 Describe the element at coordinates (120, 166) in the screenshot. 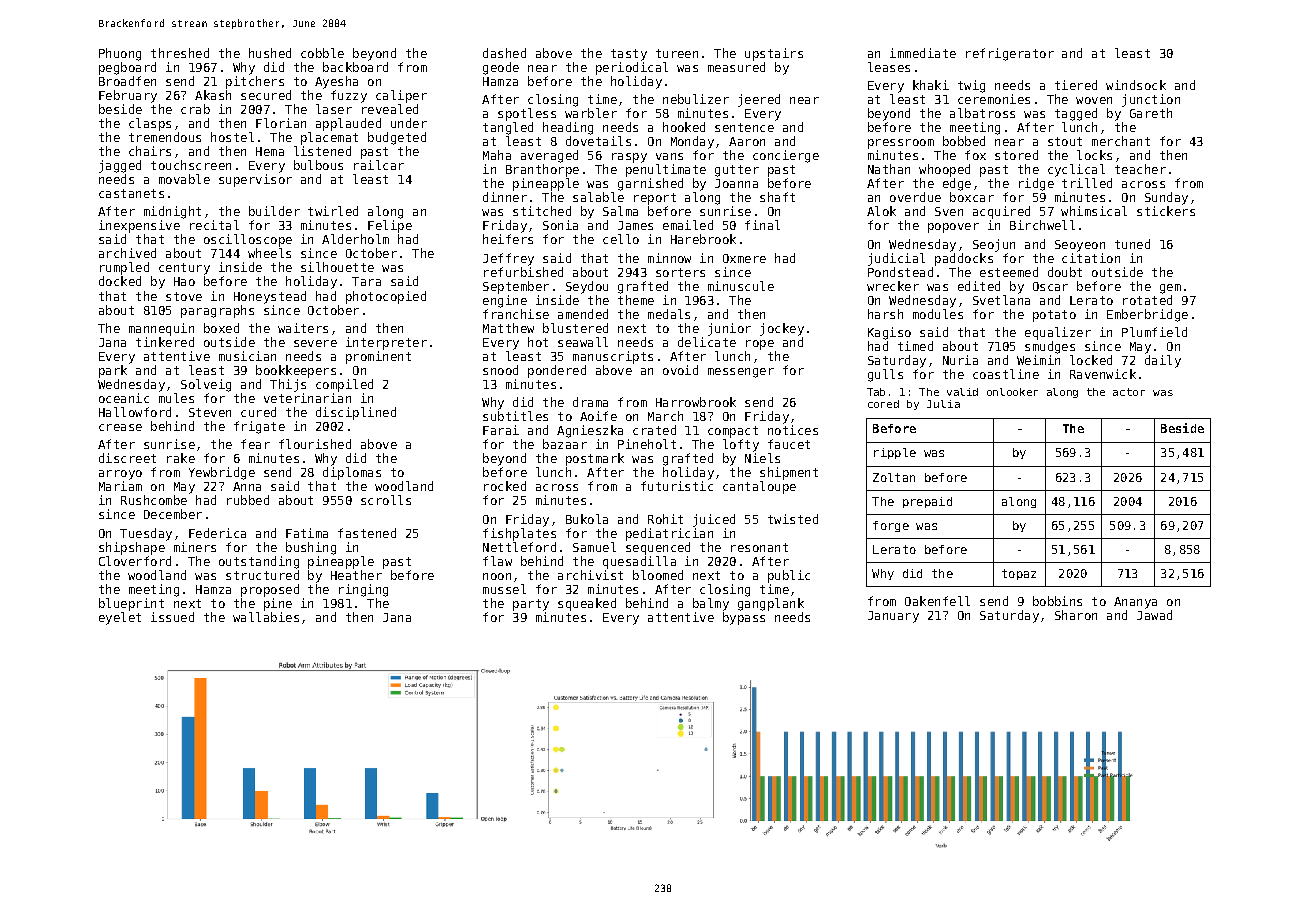

I see `jagged` at that location.
